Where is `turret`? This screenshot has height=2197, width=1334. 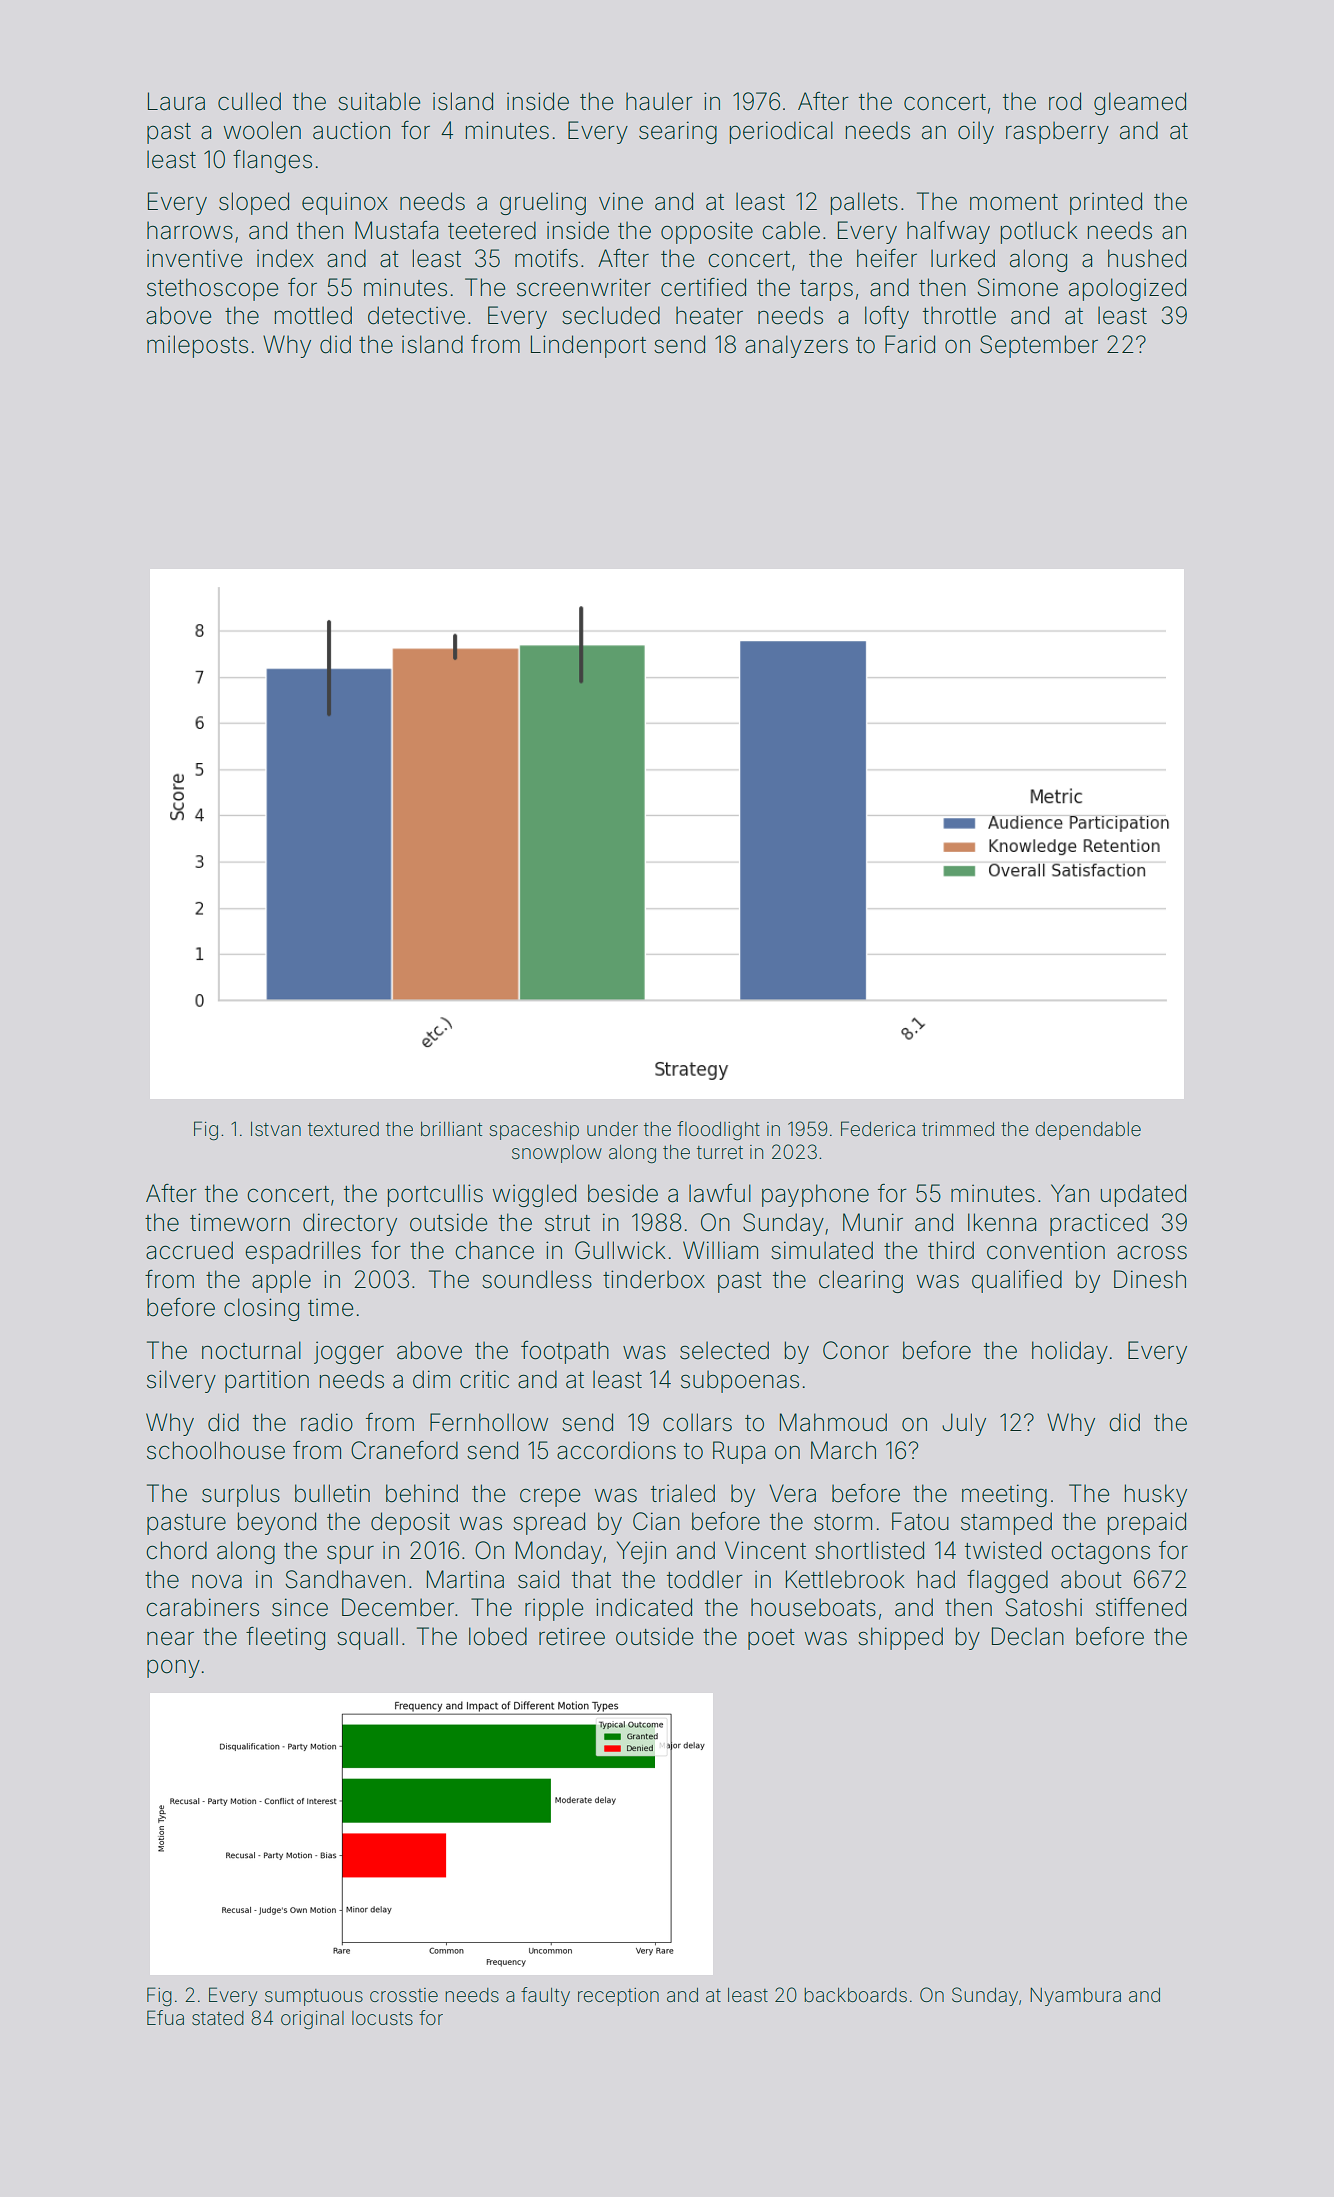 turret is located at coordinates (720, 1152).
